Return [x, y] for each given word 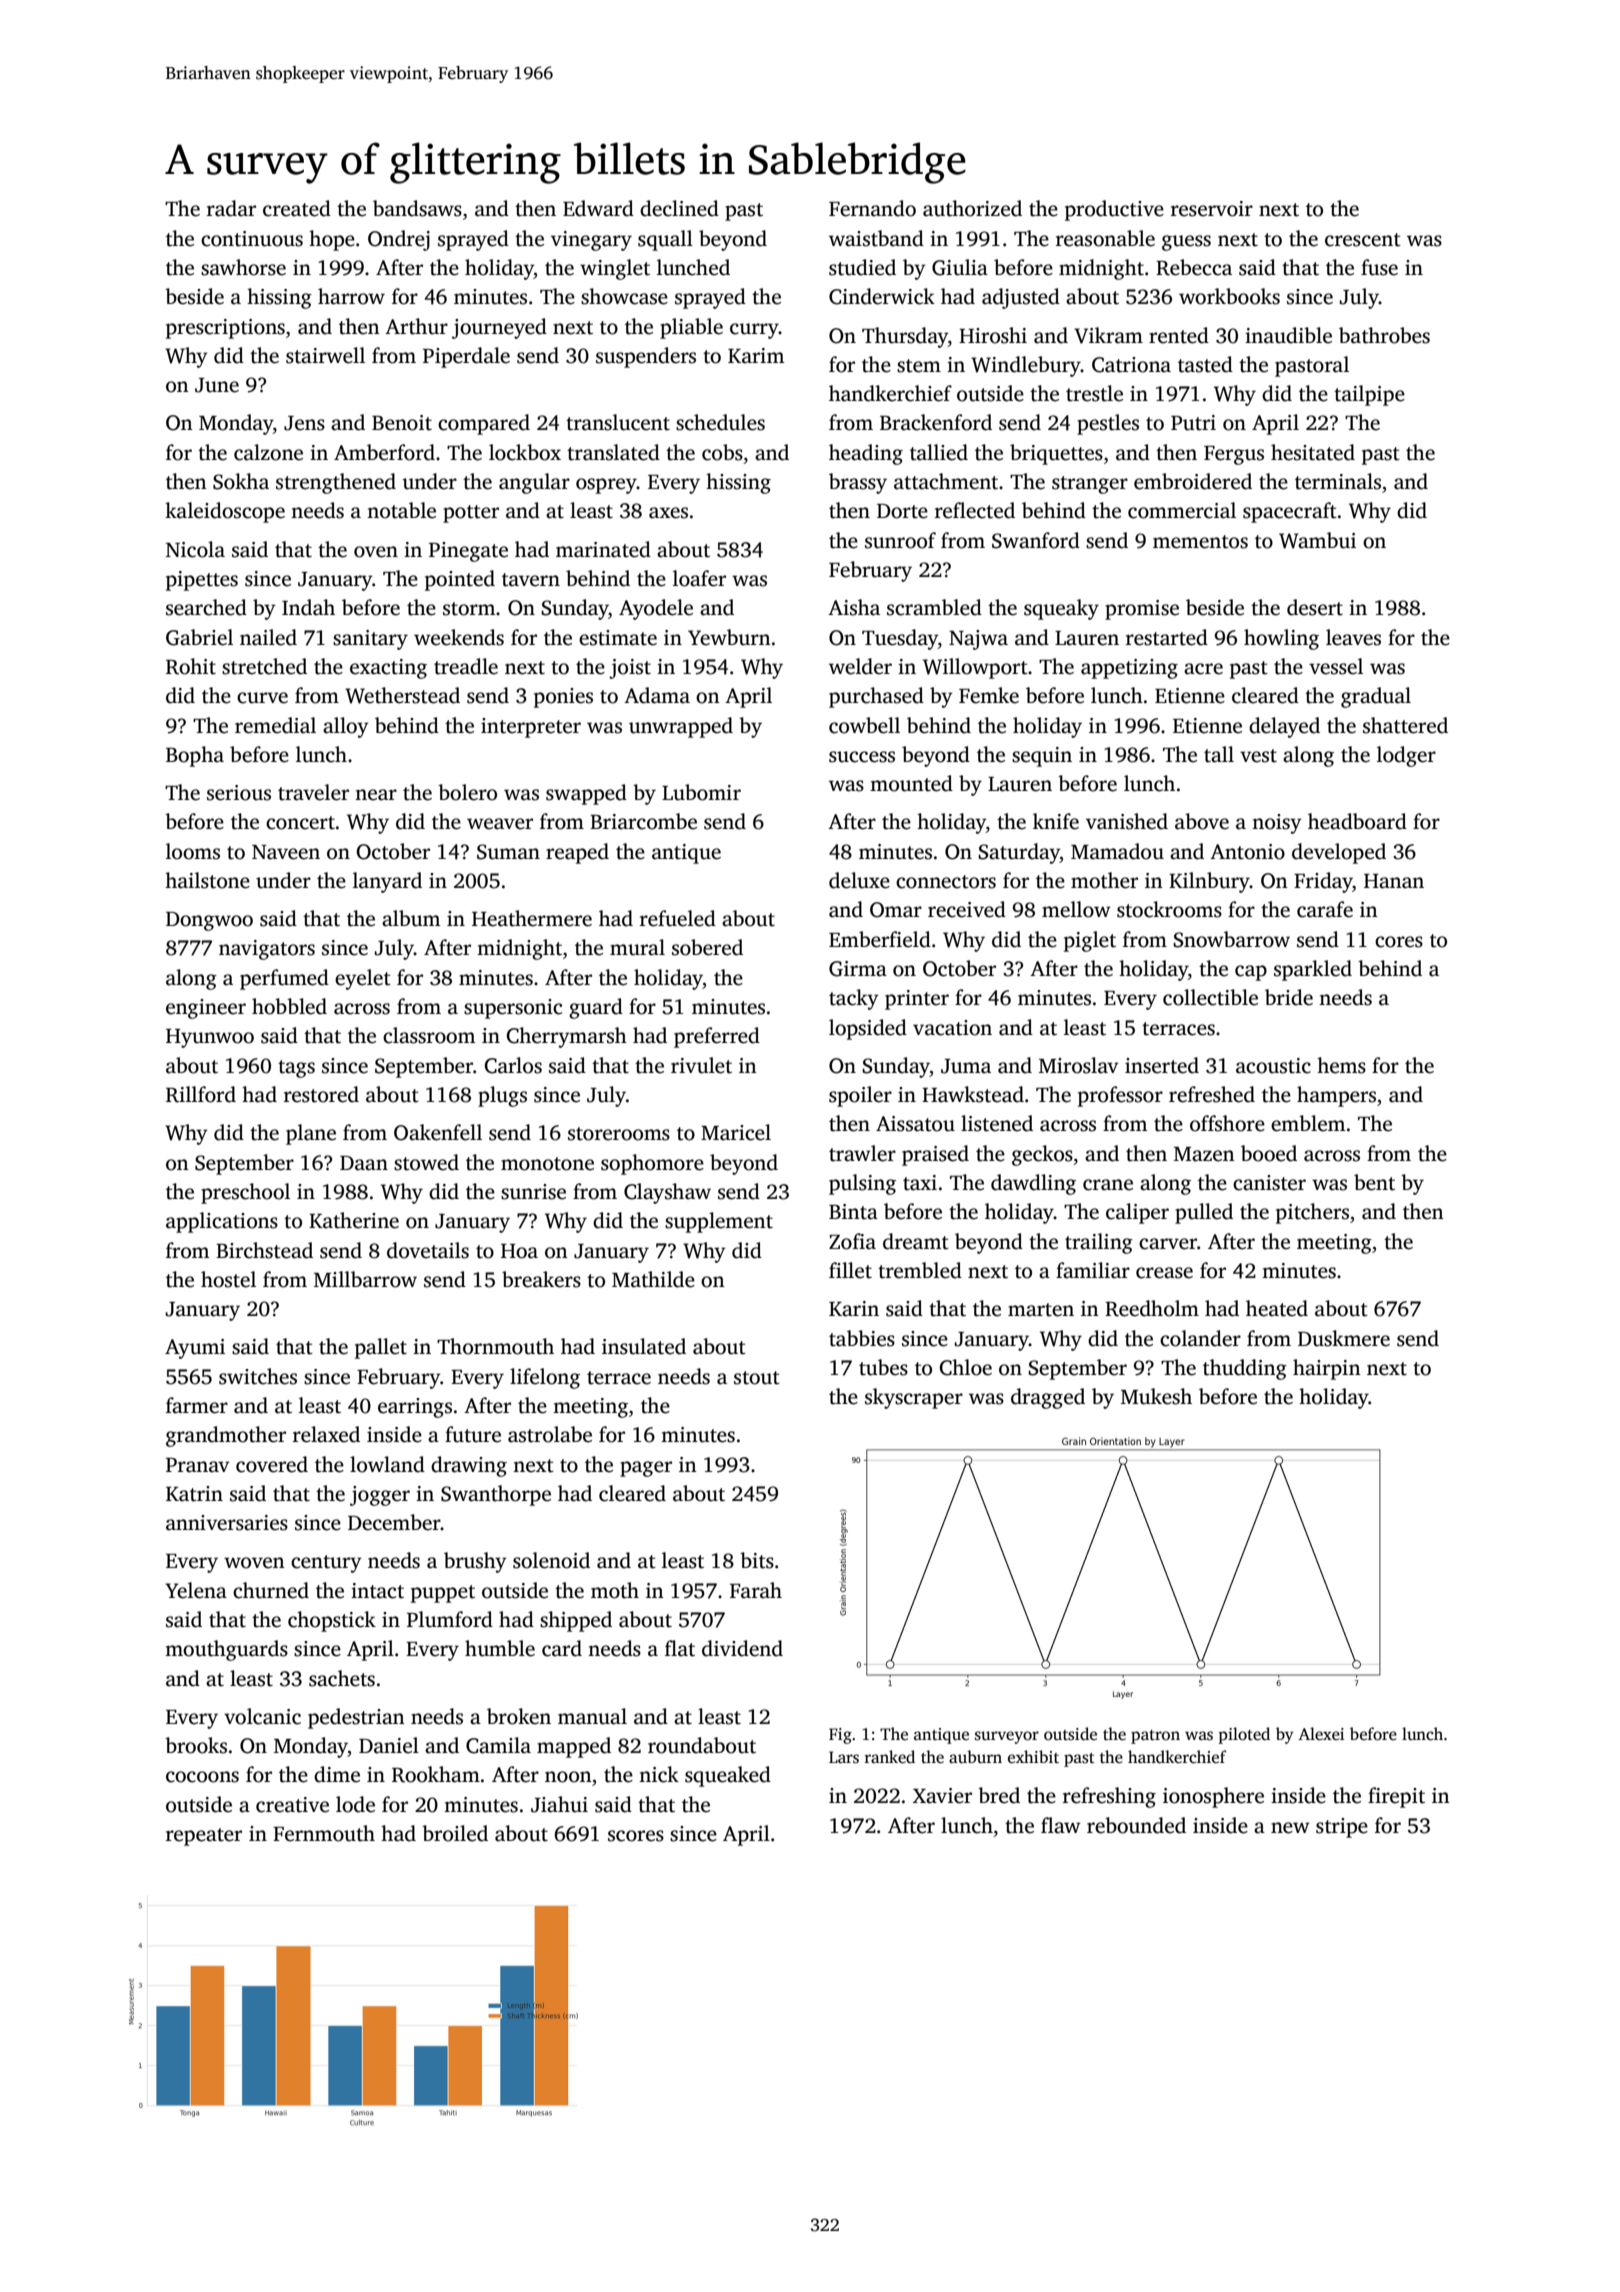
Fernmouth [324, 1833]
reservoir [1212, 209]
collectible [1210, 997]
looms [193, 851]
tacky [854, 999]
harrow [351, 296]
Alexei [1321, 1734]
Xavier [942, 1796]
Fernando [872, 208]
